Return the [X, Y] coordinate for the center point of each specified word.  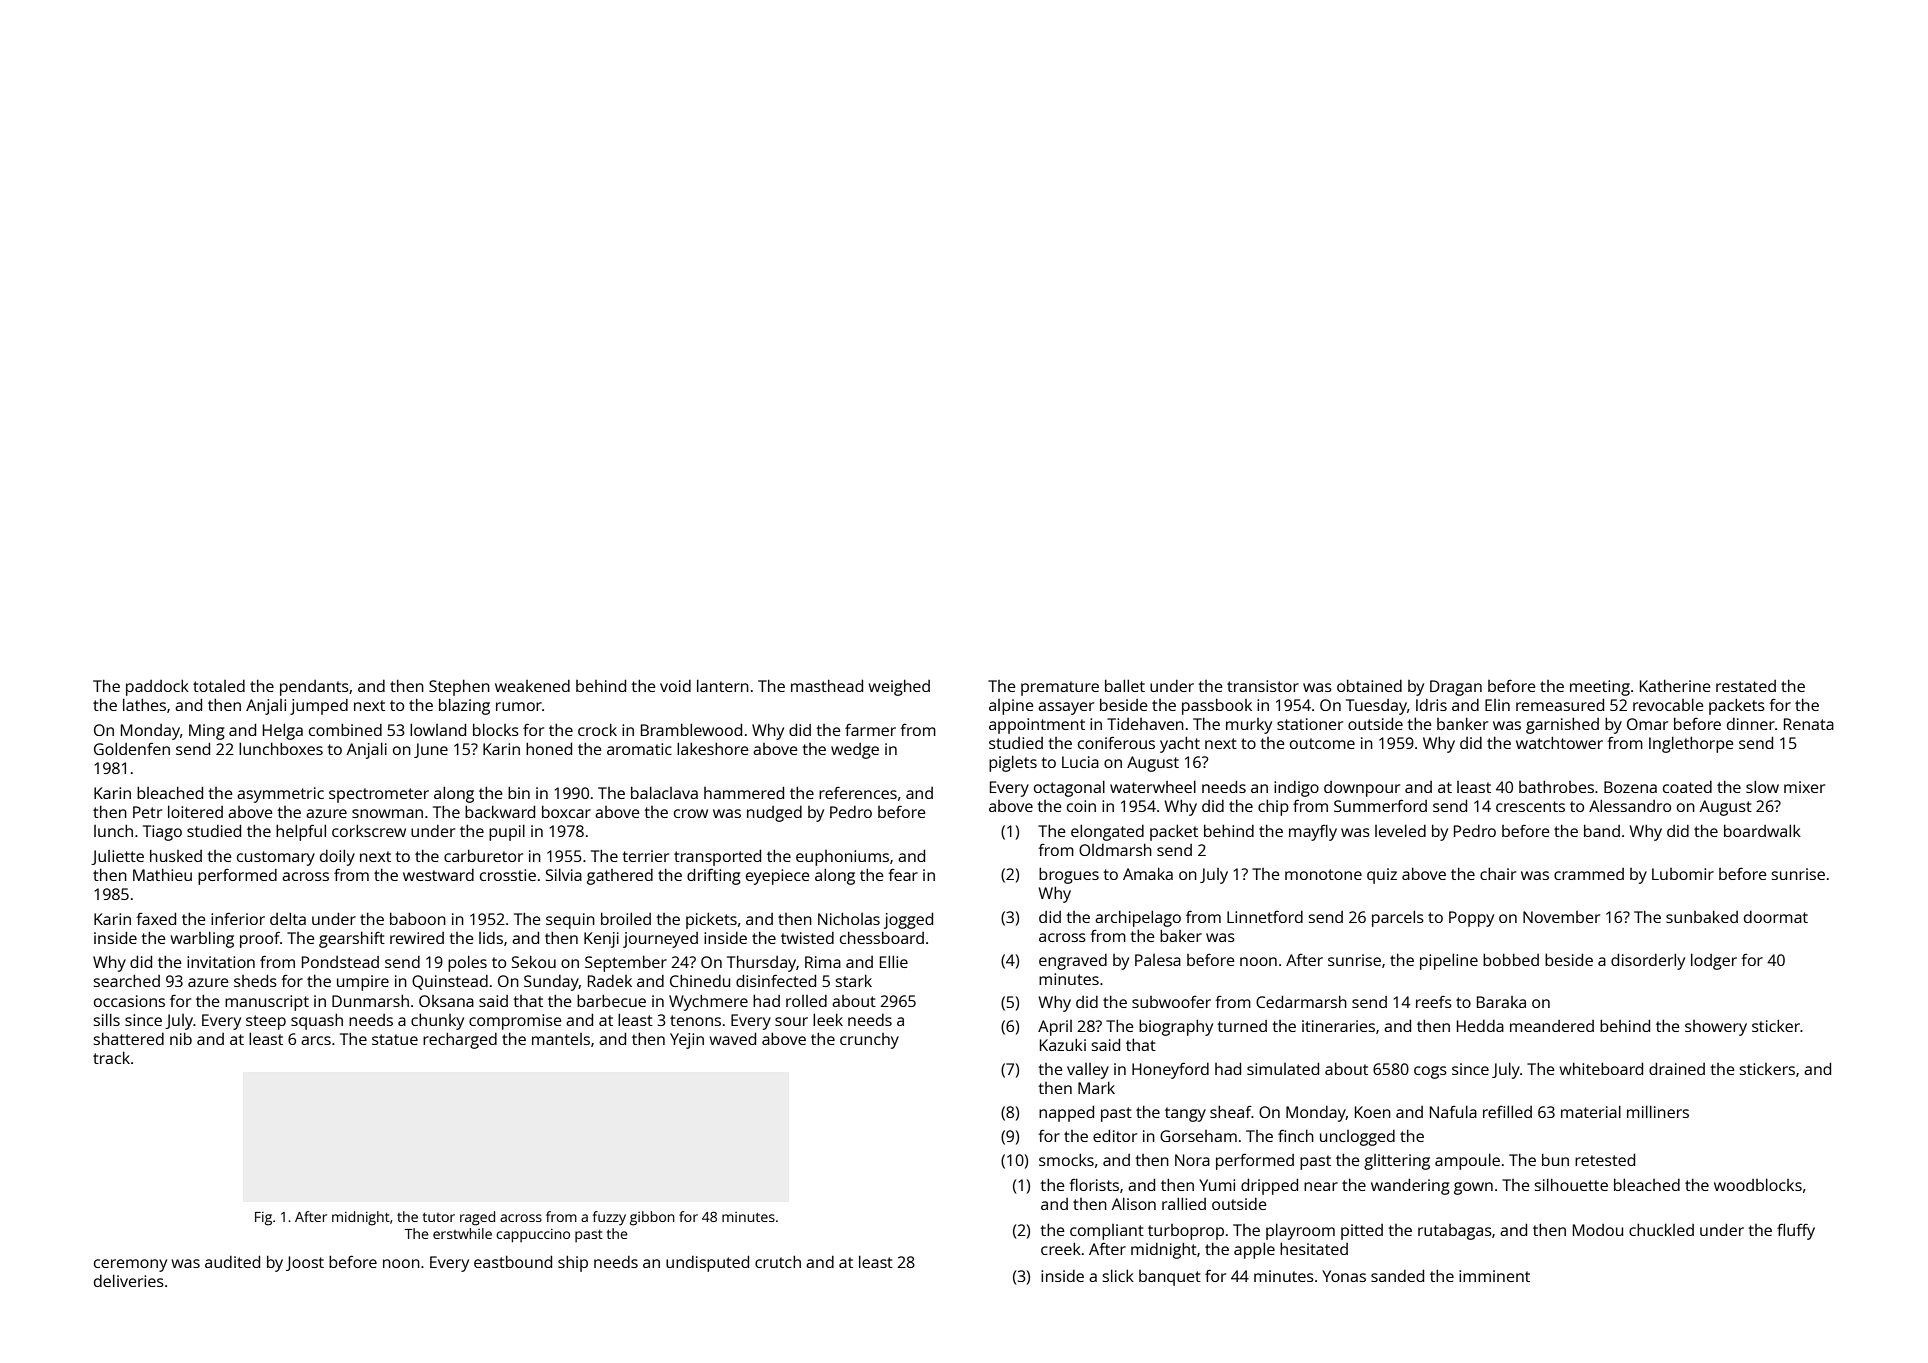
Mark [1096, 1087]
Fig [263, 1219]
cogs [1430, 1072]
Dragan [1456, 688]
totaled [219, 686]
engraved [1073, 962]
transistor [1263, 686]
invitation [221, 962]
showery [1716, 1028]
